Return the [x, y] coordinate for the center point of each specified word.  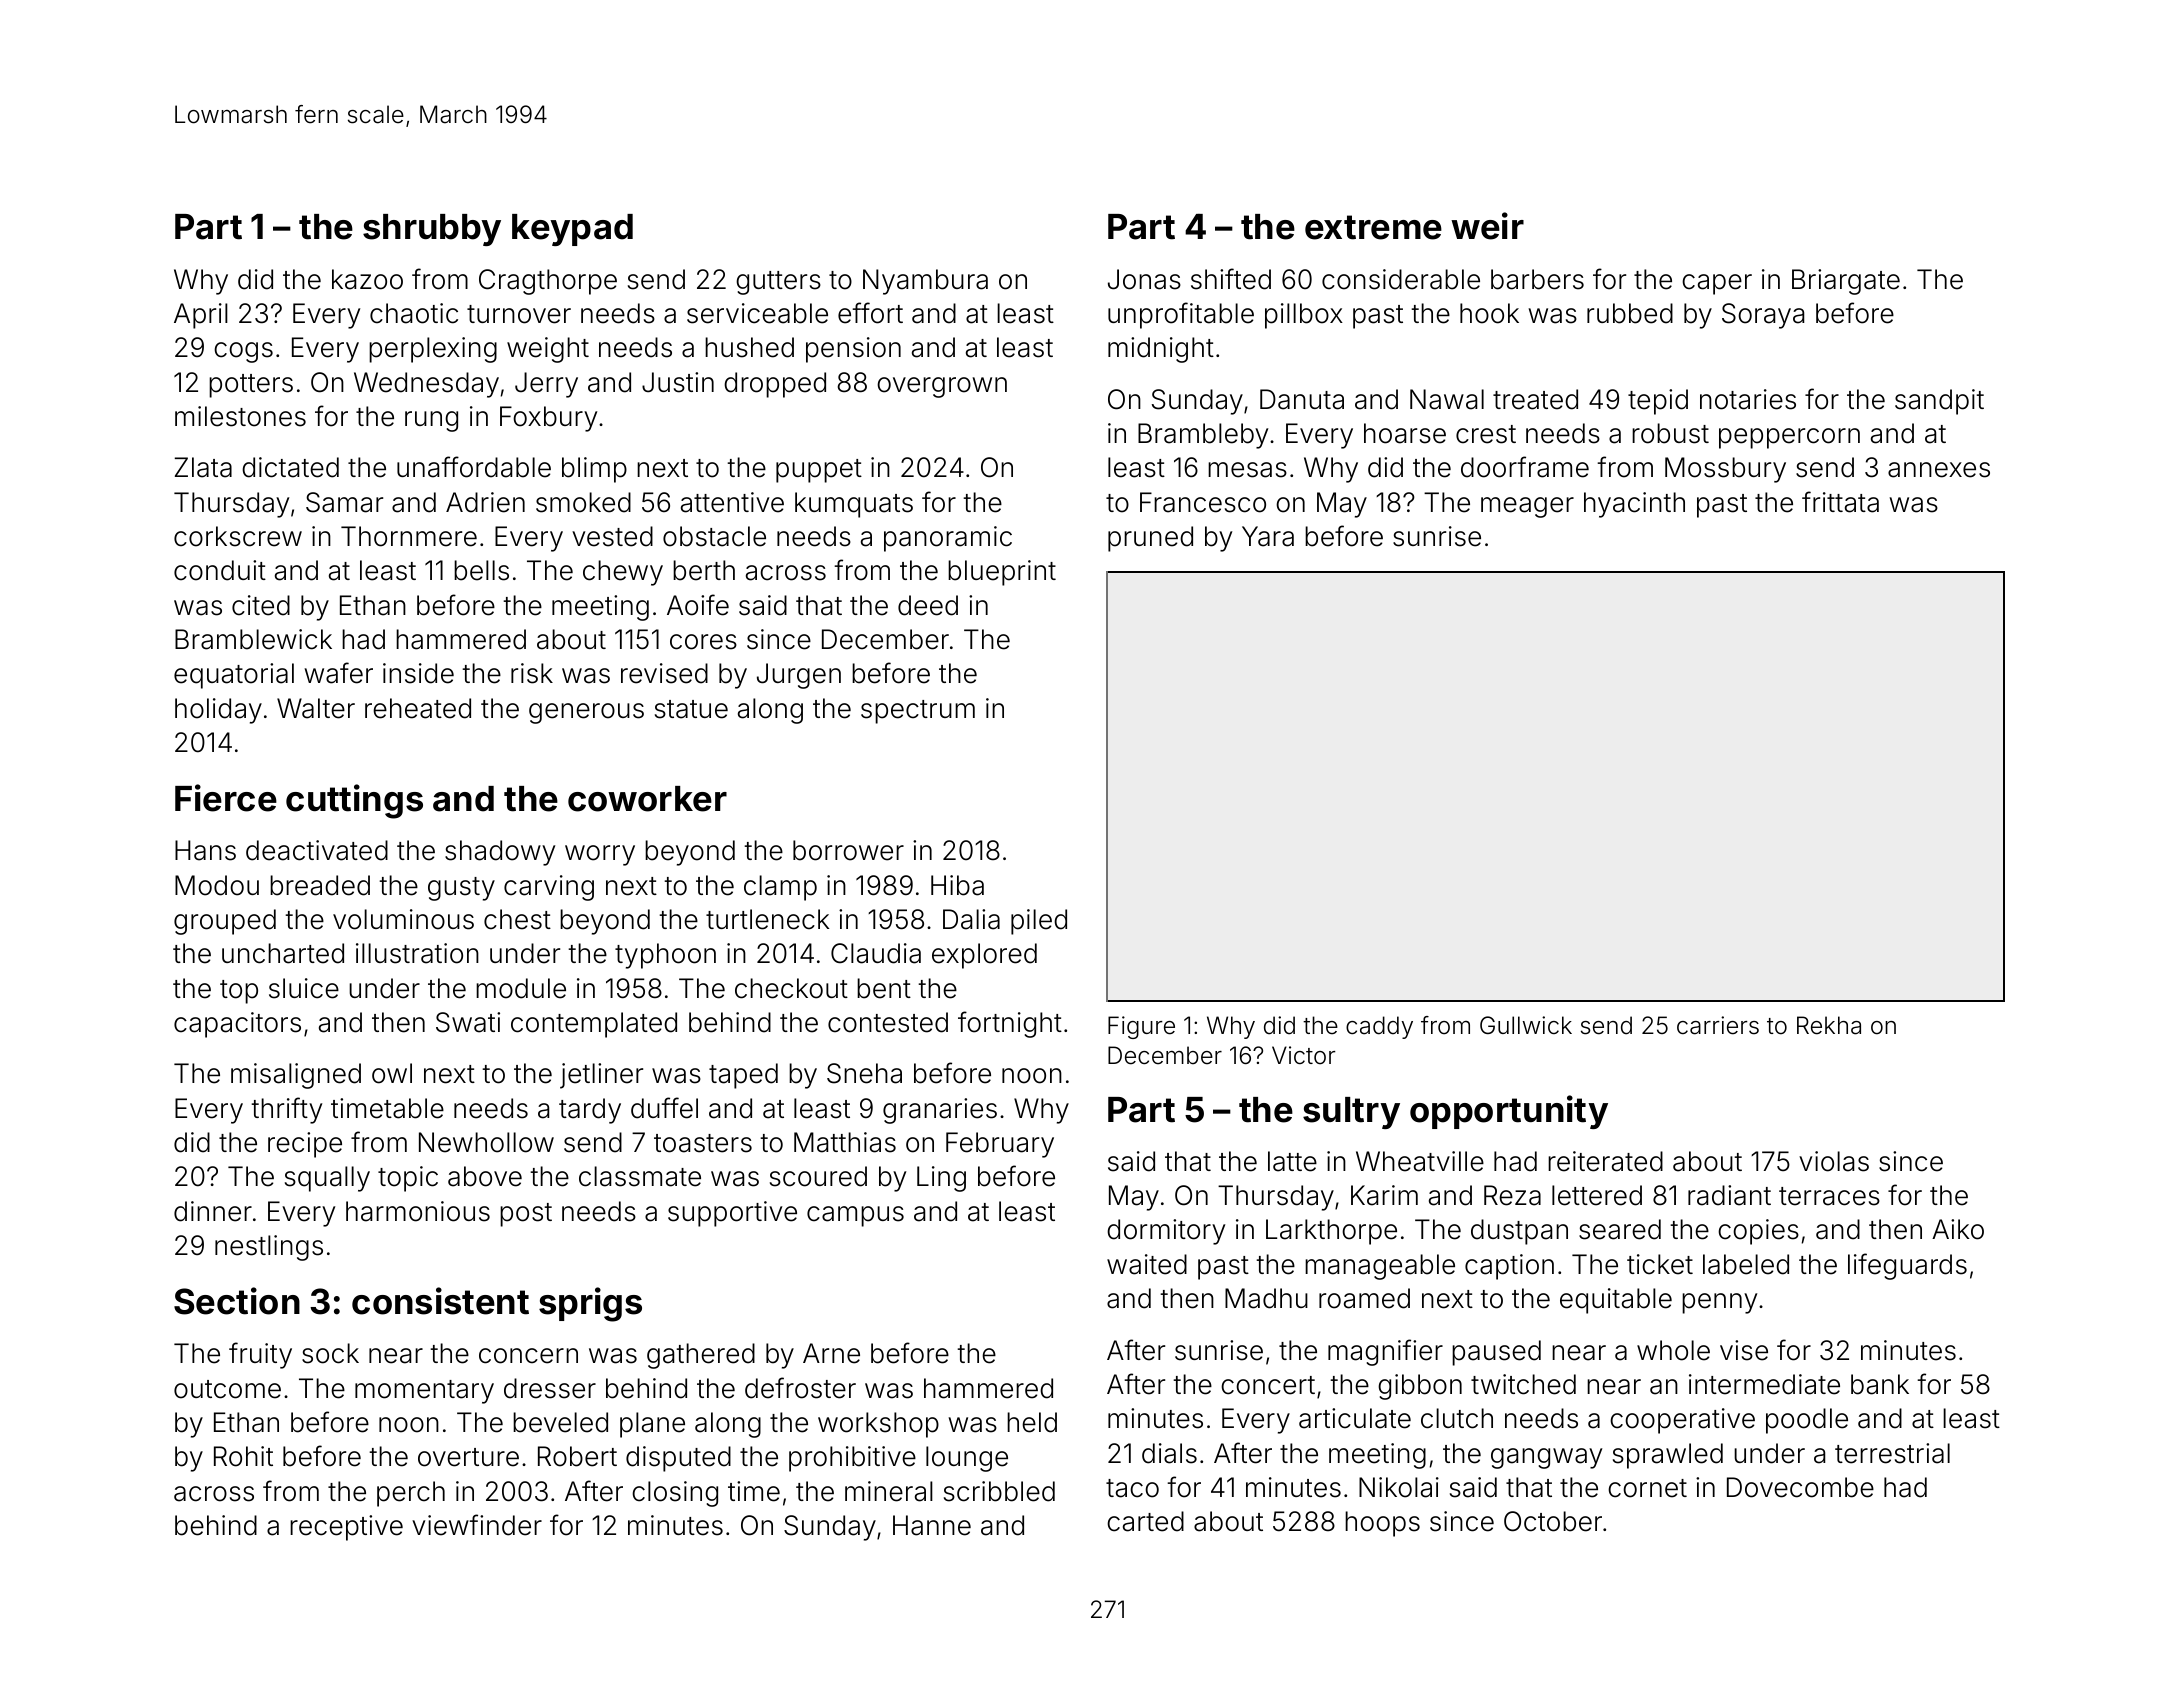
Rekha [1829, 1025]
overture [468, 1457]
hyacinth [1634, 505]
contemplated [594, 1025]
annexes [1939, 470]
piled [1039, 922]
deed [928, 605]
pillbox [1304, 316]
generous [586, 713]
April [201, 316]
